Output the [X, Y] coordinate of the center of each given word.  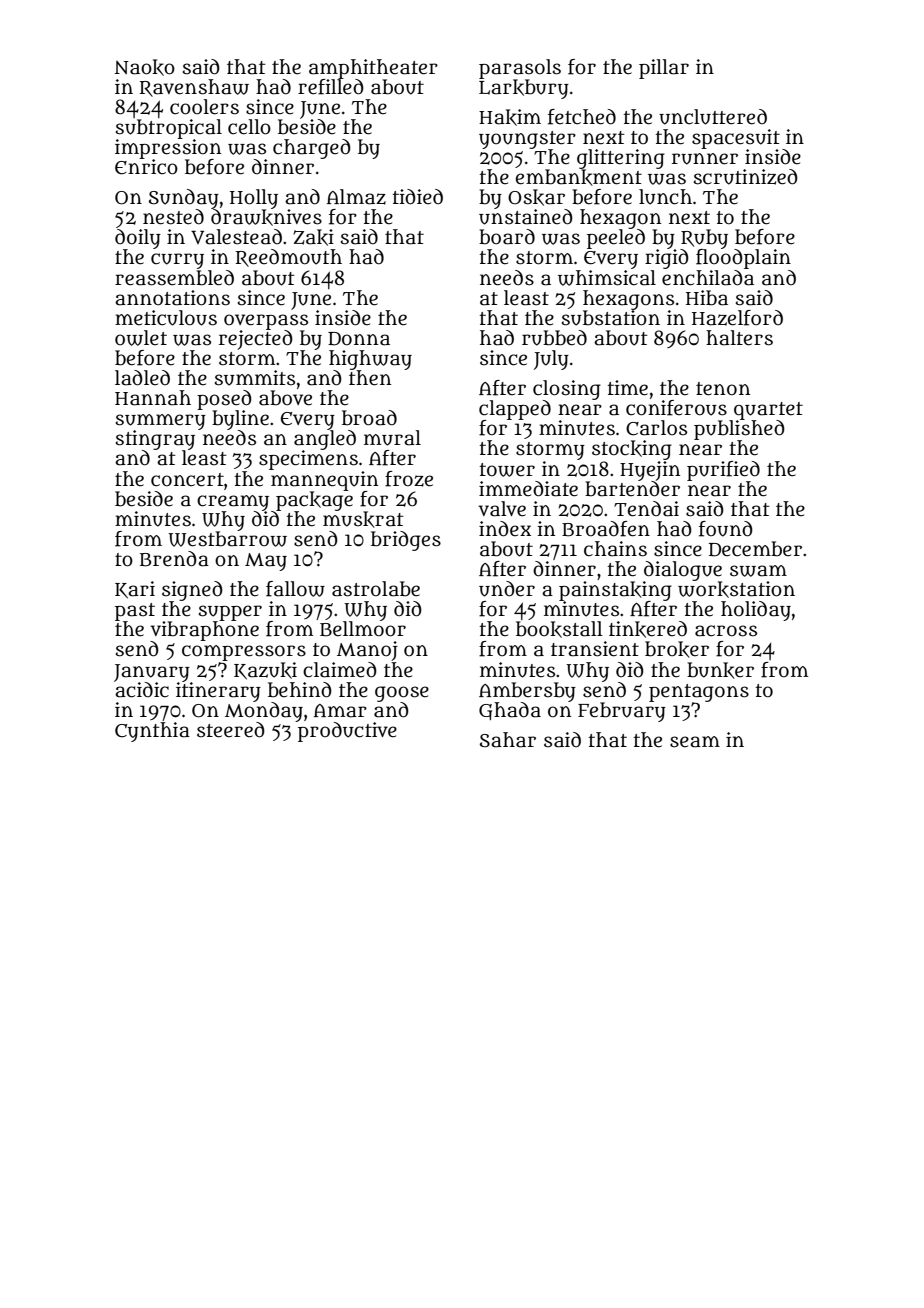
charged [312, 149]
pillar [664, 69]
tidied [417, 197]
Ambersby [527, 691]
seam [695, 742]
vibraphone [205, 631]
